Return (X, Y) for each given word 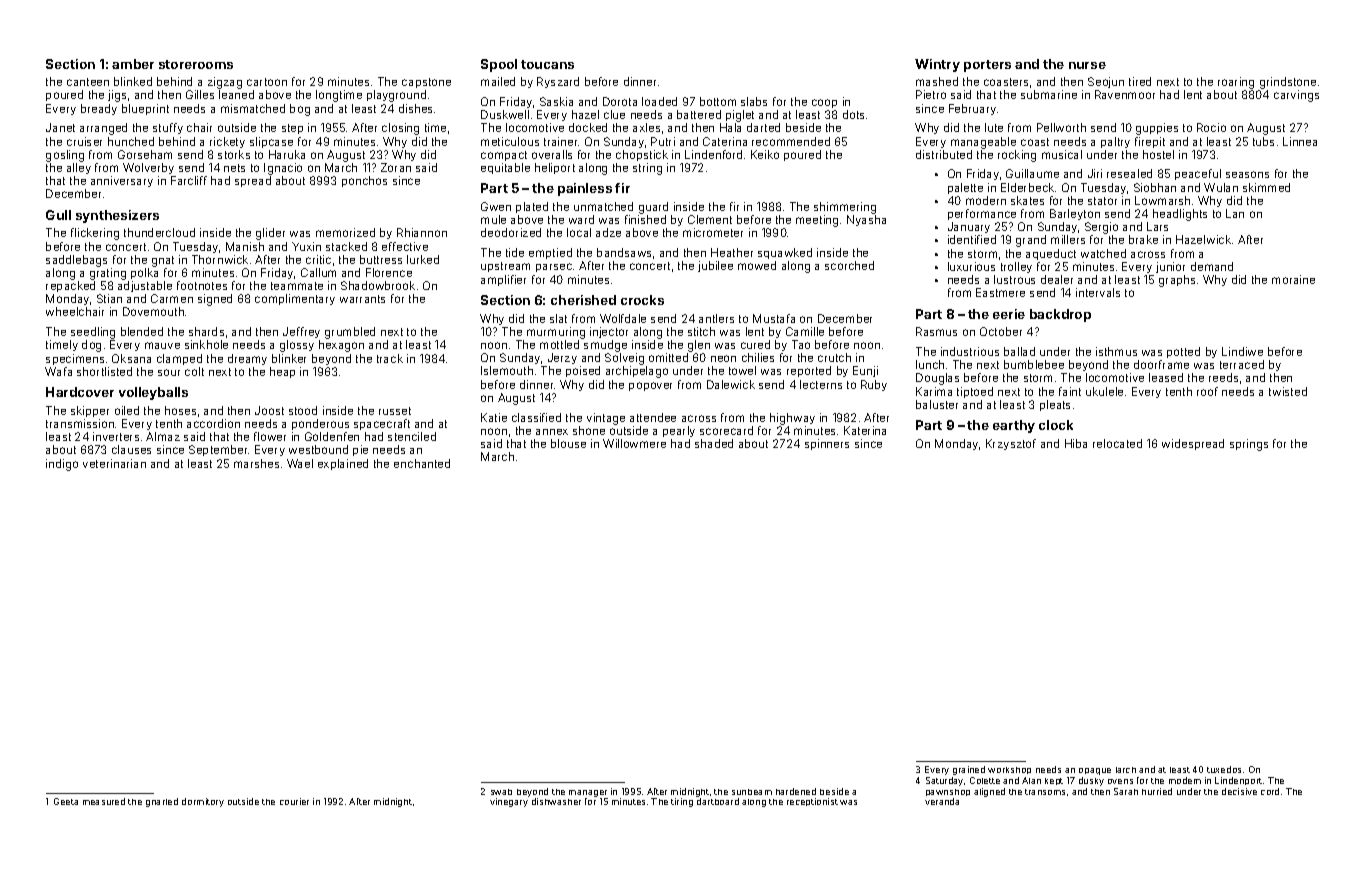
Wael (300, 463)
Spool (499, 65)
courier (294, 801)
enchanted (422, 463)
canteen (88, 82)
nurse (1087, 65)
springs (1249, 445)
